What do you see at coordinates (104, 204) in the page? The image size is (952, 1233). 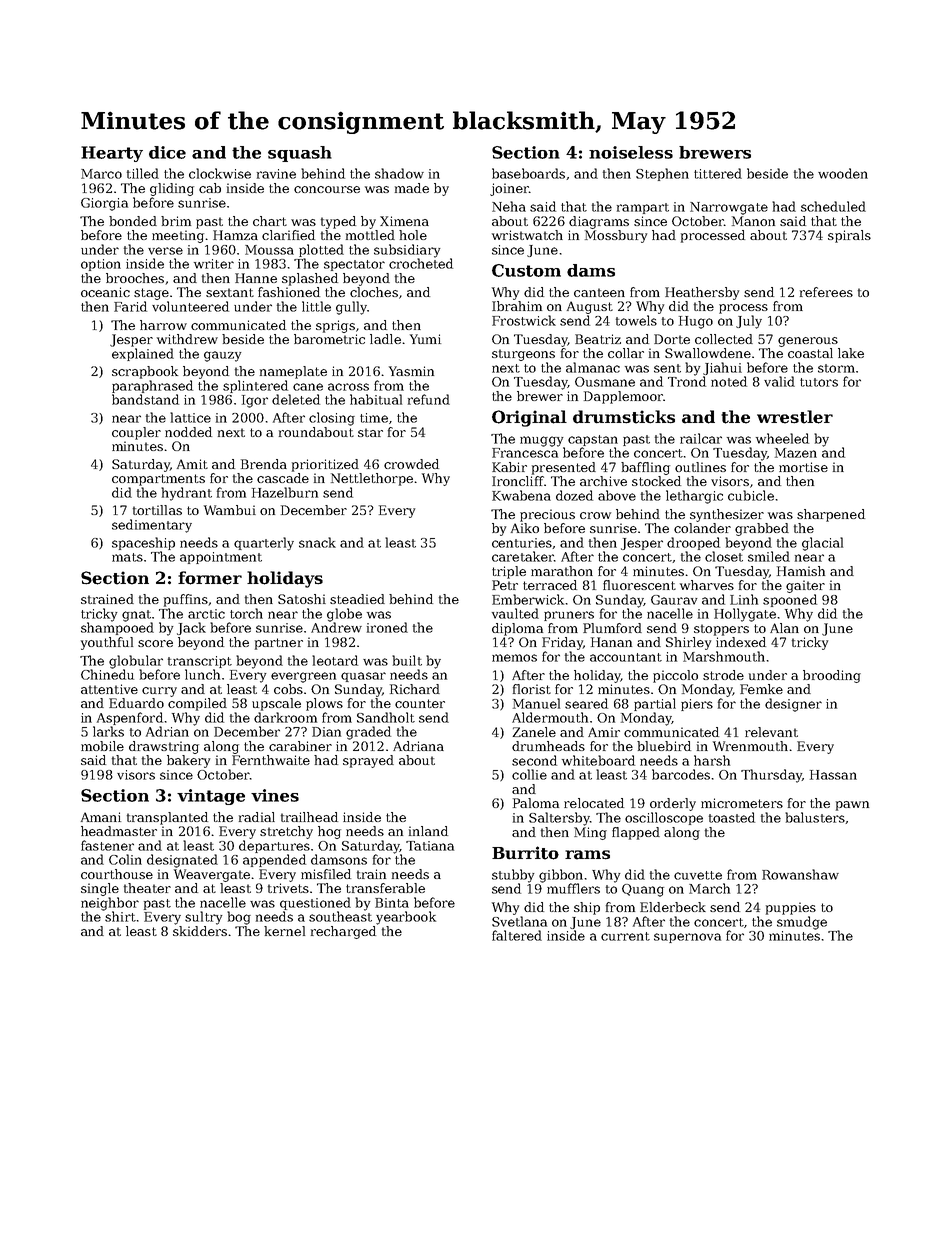 I see `Giorgia` at bounding box center [104, 204].
